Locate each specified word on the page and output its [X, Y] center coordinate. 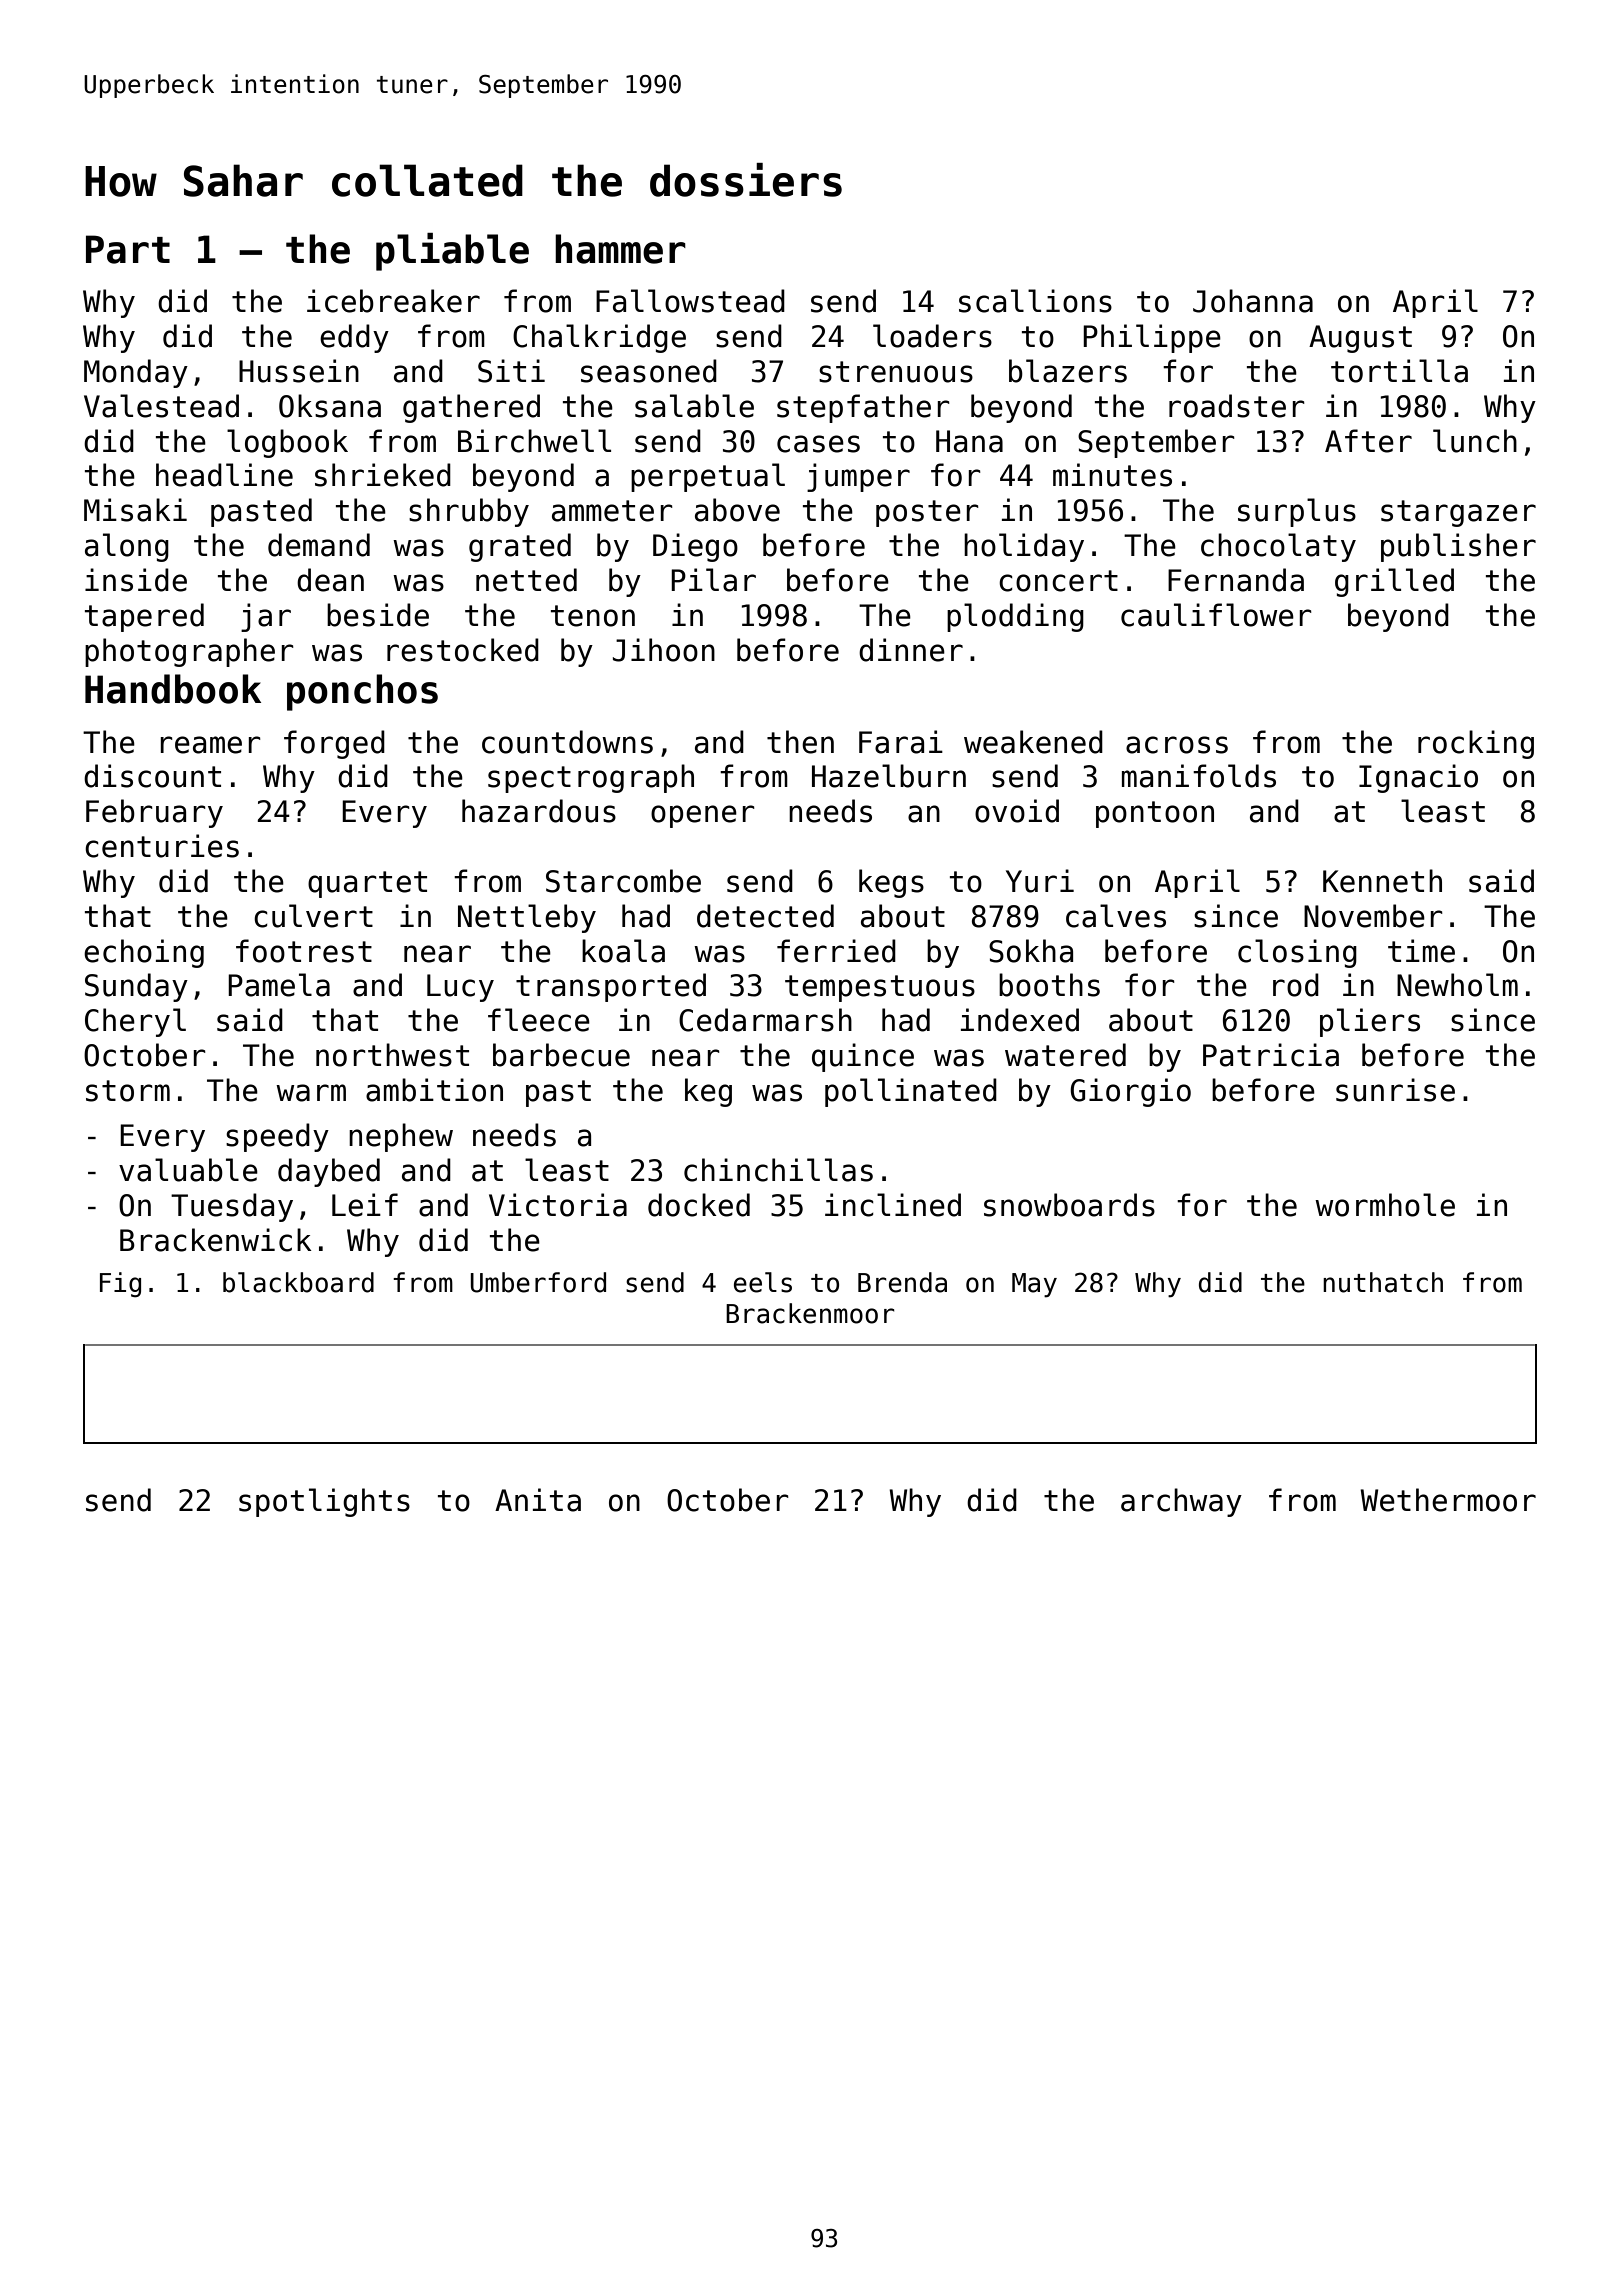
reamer [210, 745]
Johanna [1253, 301]
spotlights [324, 1502]
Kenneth [1382, 881]
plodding [1015, 617]
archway [1181, 1502]
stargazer [1458, 513]
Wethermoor [1448, 1500]
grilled [1394, 582]
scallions [1035, 301]
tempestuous [880, 988]
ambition [434, 1090]
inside [136, 580]
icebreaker [393, 301]
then [800, 742]
